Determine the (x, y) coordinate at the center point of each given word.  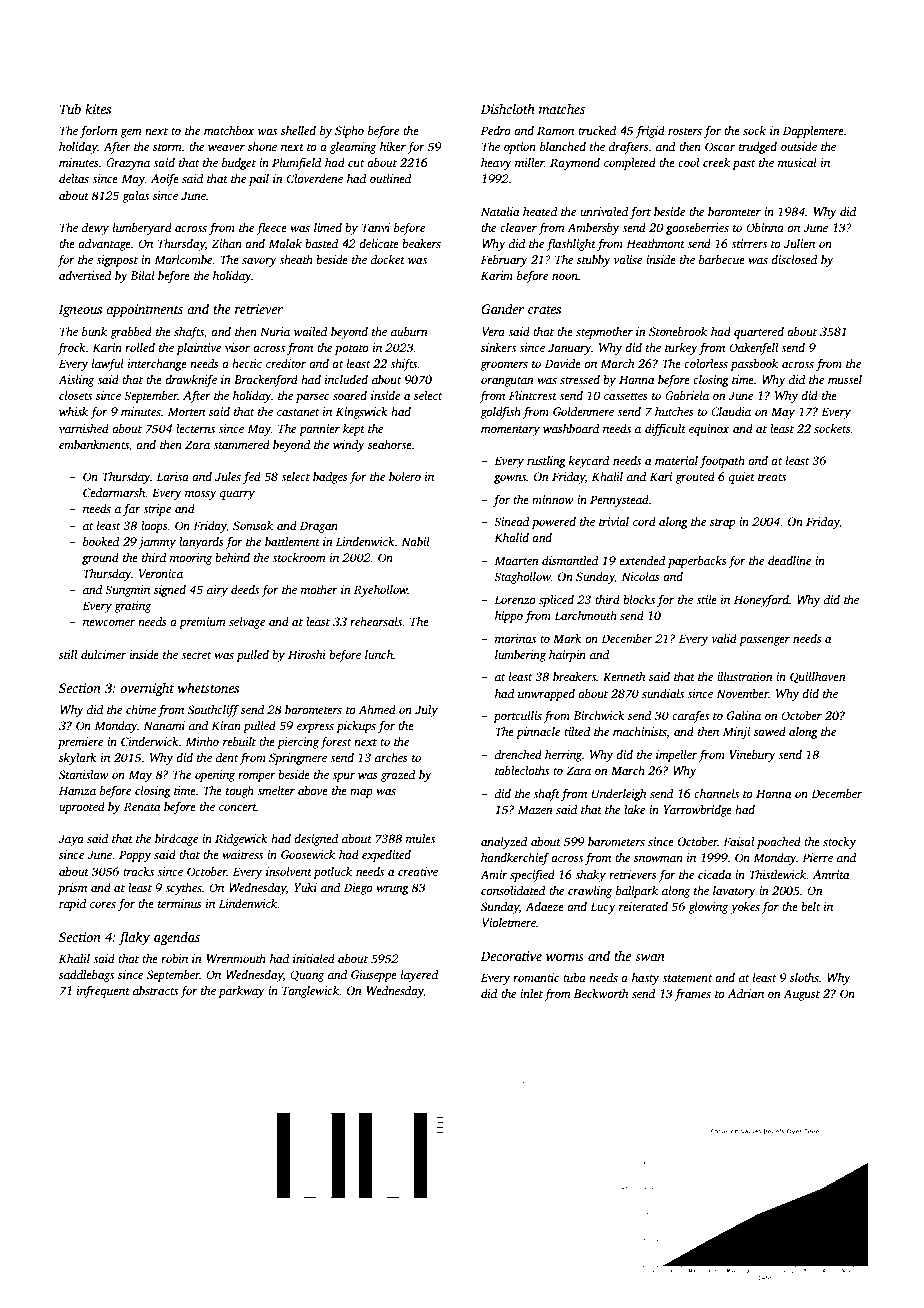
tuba (574, 977)
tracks (138, 871)
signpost (117, 261)
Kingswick (362, 413)
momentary (510, 431)
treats (772, 477)
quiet (742, 478)
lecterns (195, 428)
